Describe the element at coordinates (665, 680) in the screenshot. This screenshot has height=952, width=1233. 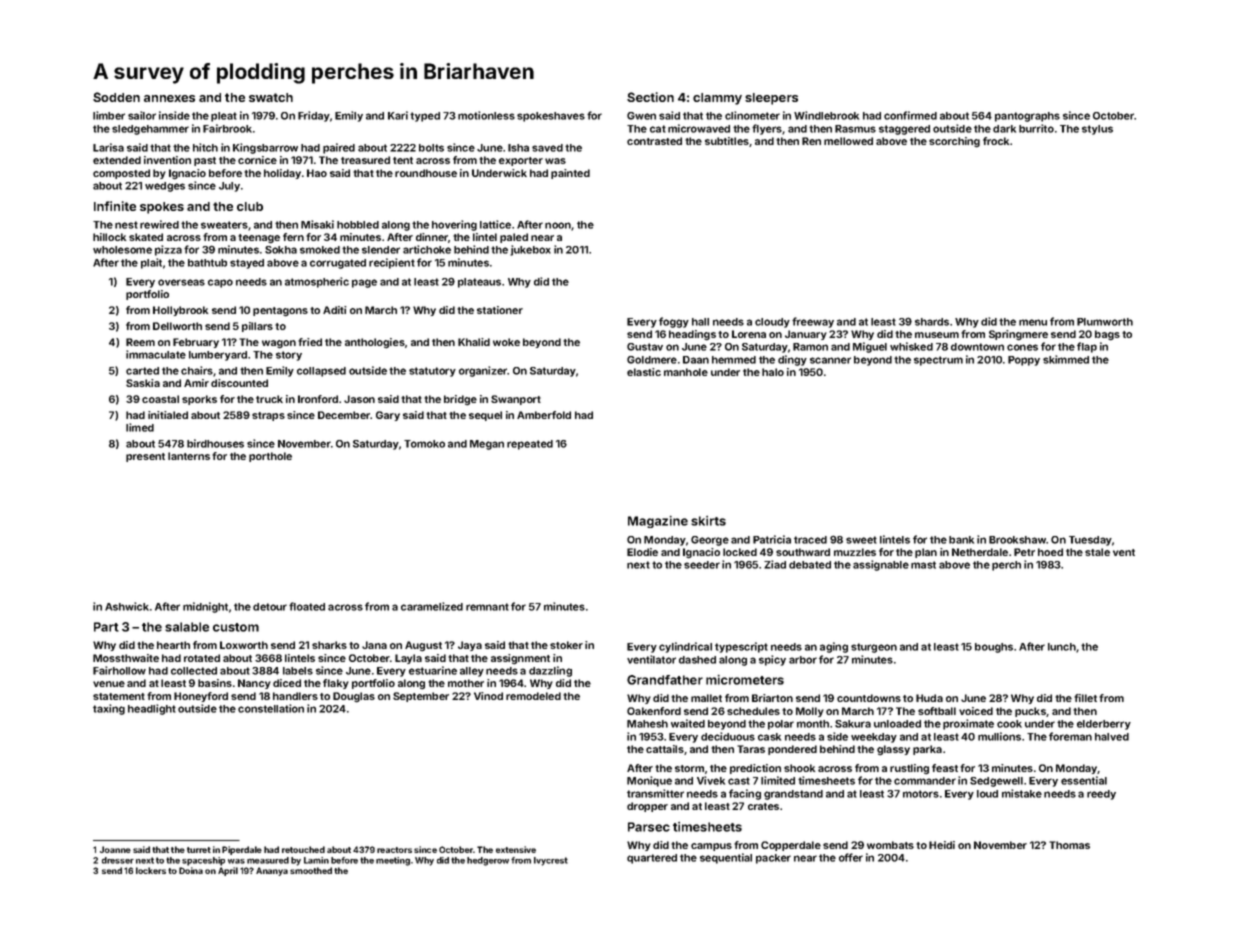
I see `Grandfather` at that location.
